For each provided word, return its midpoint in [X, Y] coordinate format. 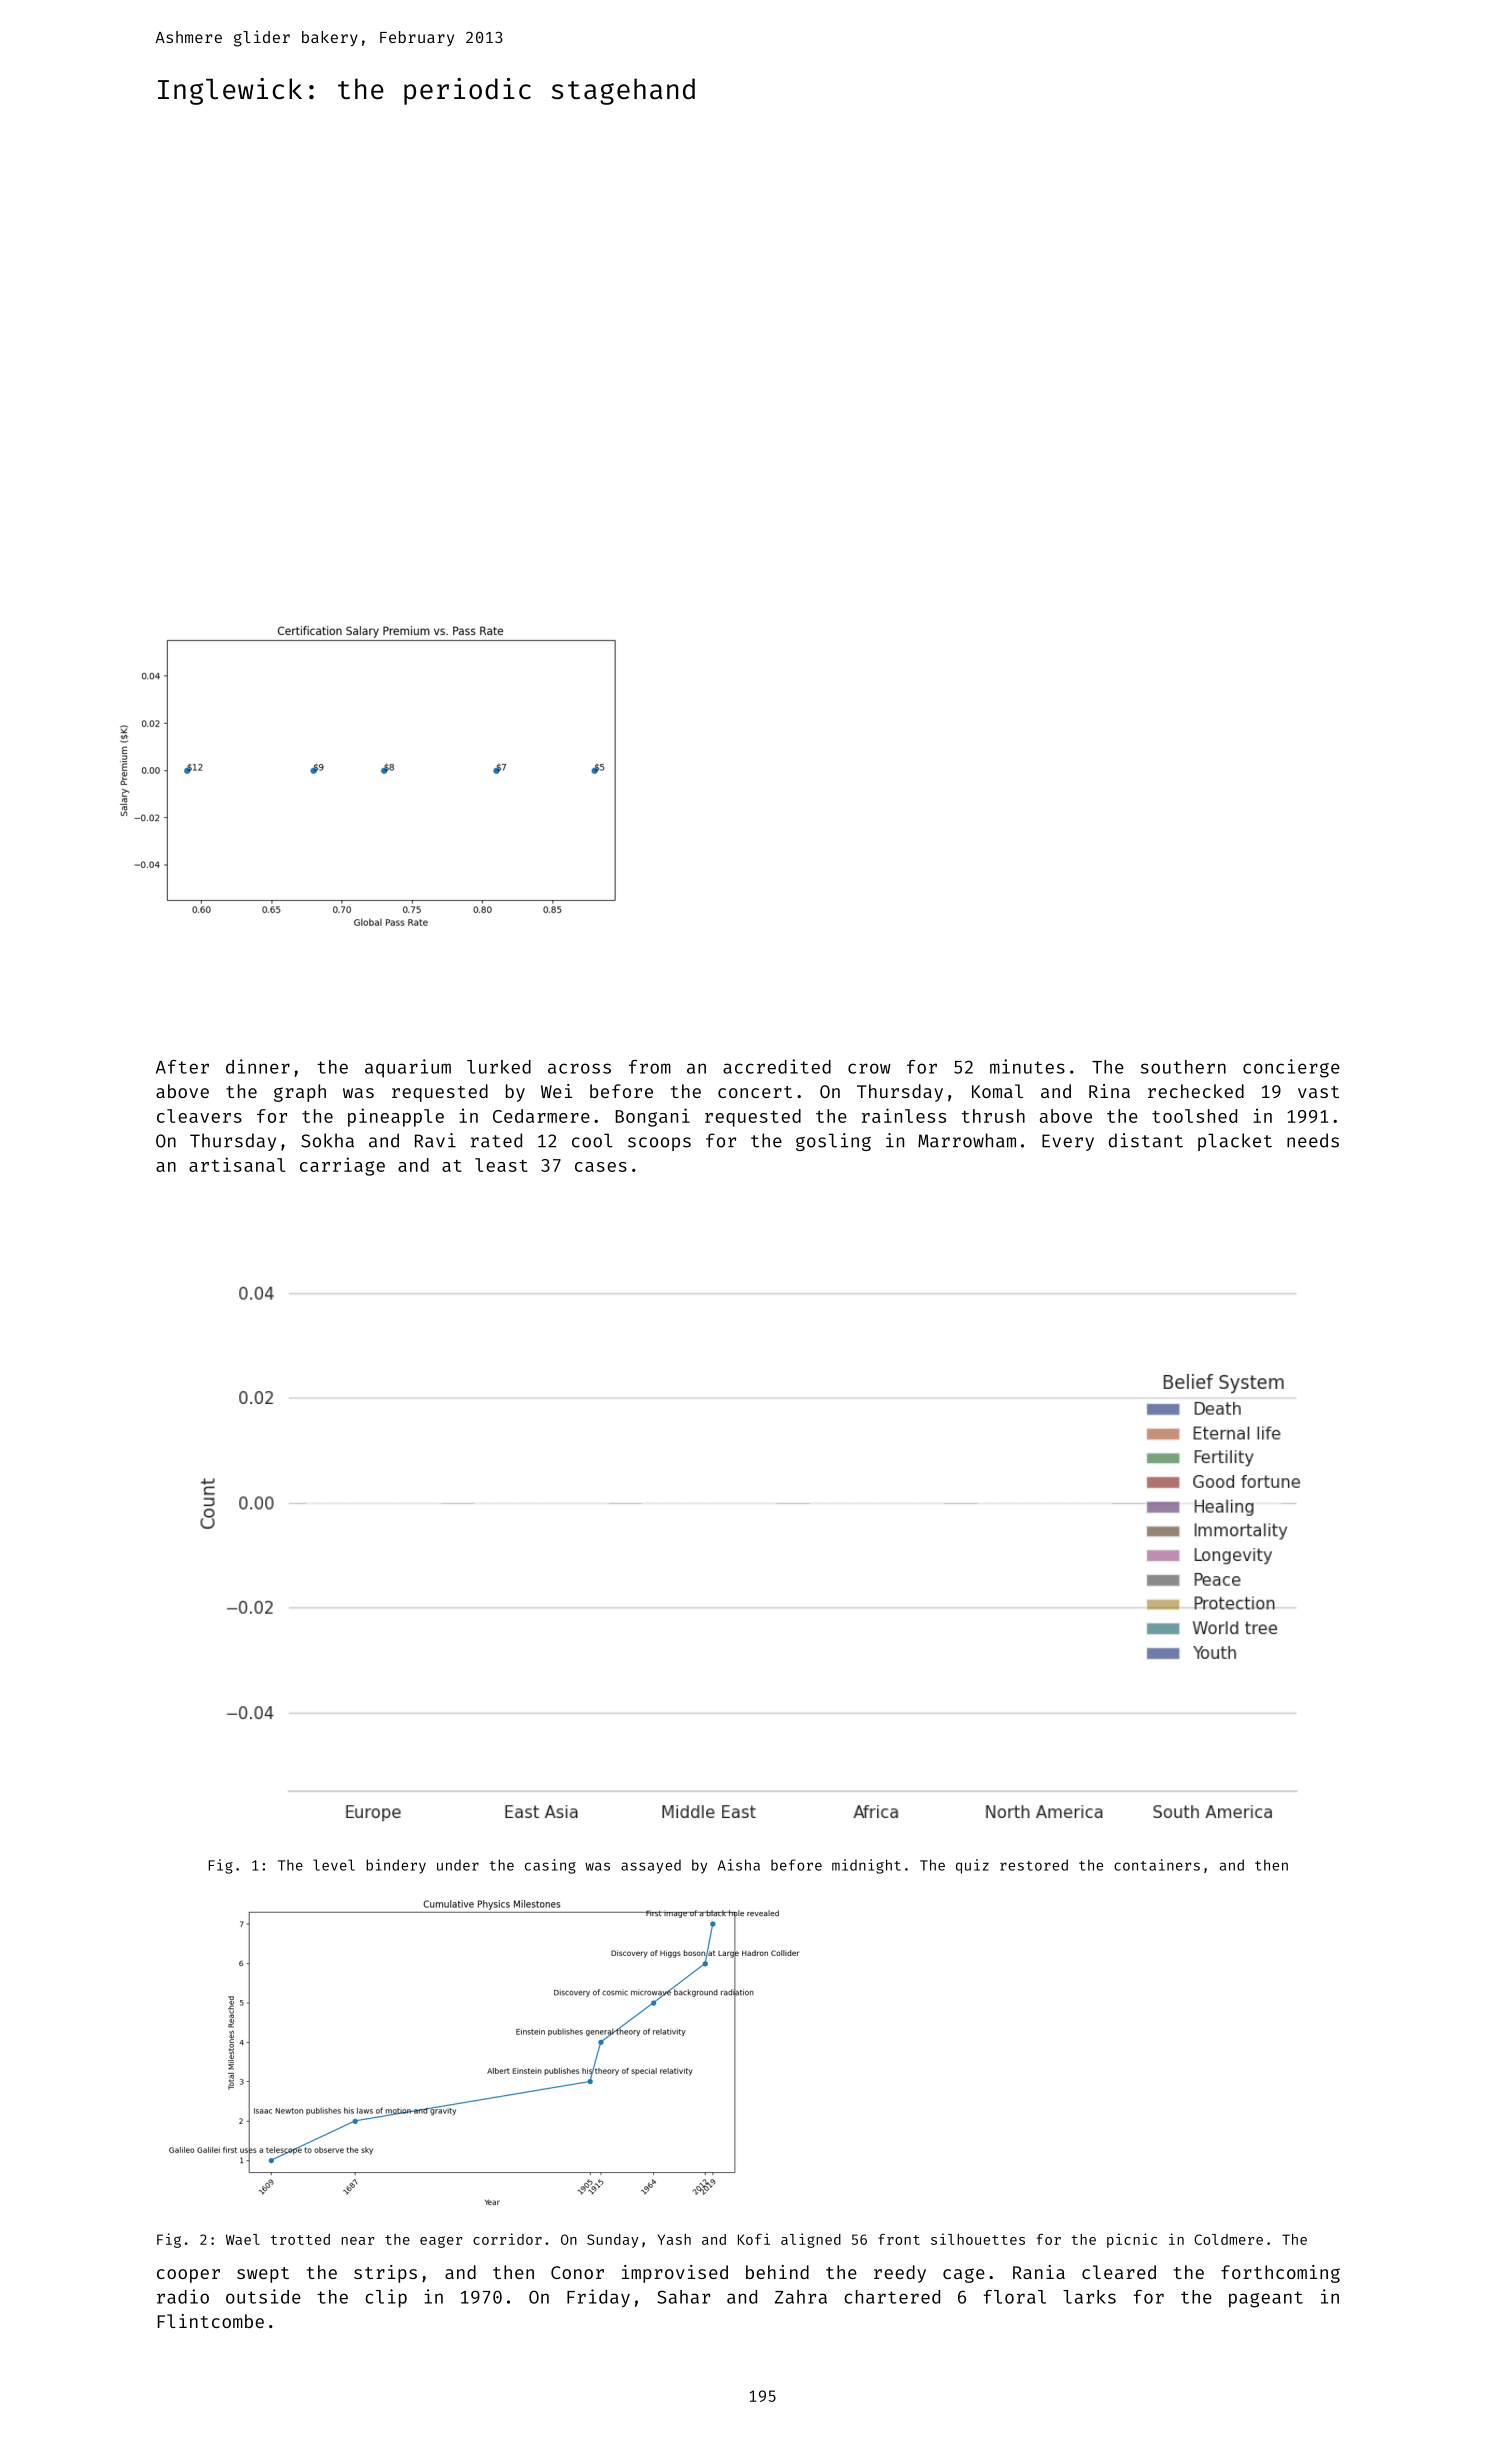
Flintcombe [211, 2321]
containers [1157, 1865]
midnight [866, 1866]
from [650, 1067]
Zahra [801, 2297]
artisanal [237, 1164]
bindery [396, 1866]
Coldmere [1228, 2239]
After [182, 1067]
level [334, 1865]
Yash [674, 2239]
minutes [1027, 1066]
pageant [1266, 2299]
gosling [833, 1142]
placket [1235, 1142]
